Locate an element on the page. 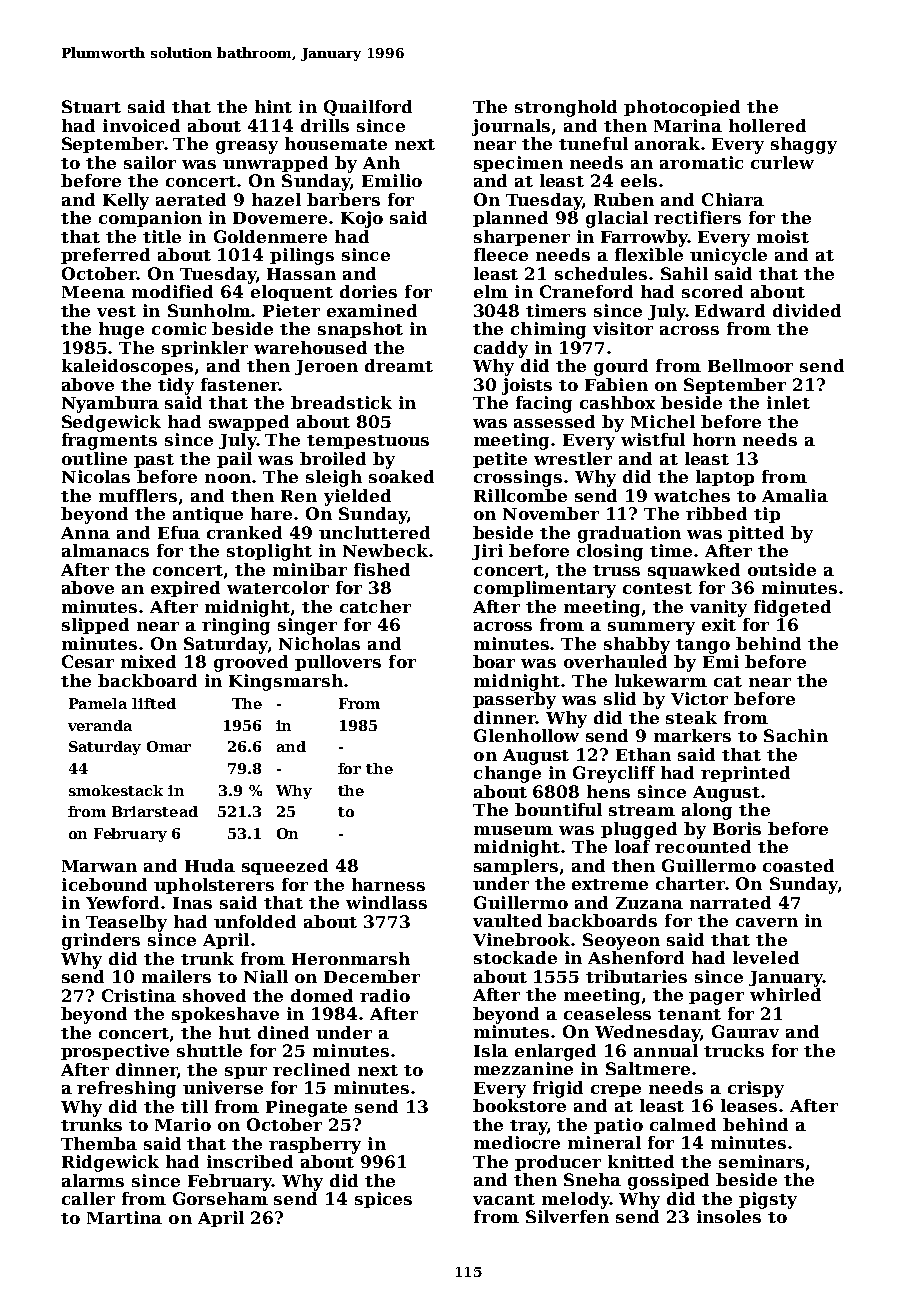  chiming is located at coordinates (548, 330).
